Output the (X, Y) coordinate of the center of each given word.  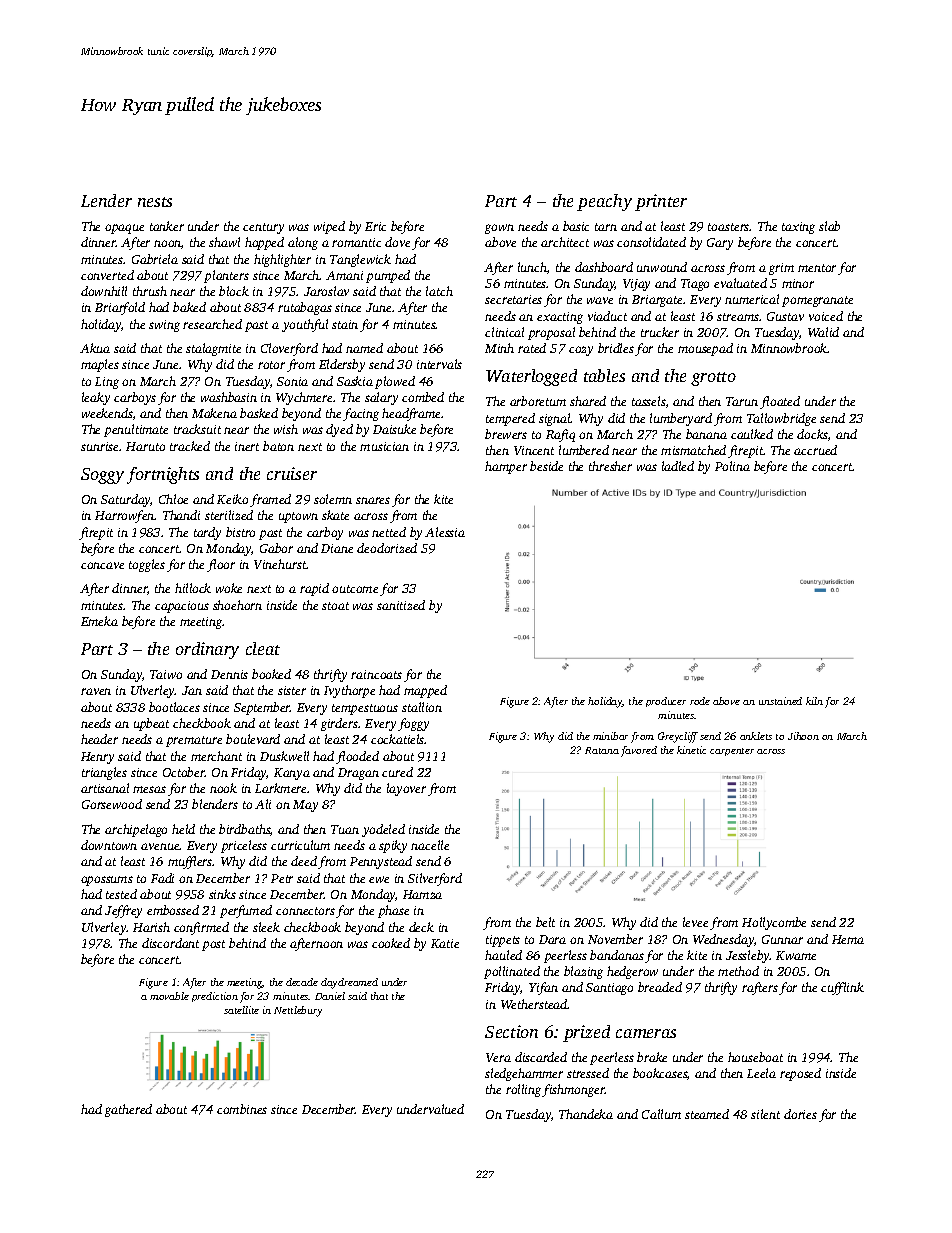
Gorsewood (112, 804)
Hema (848, 939)
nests (155, 202)
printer (661, 202)
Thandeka (586, 1114)
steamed (707, 1114)
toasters (729, 227)
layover (406, 789)
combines (242, 1109)
